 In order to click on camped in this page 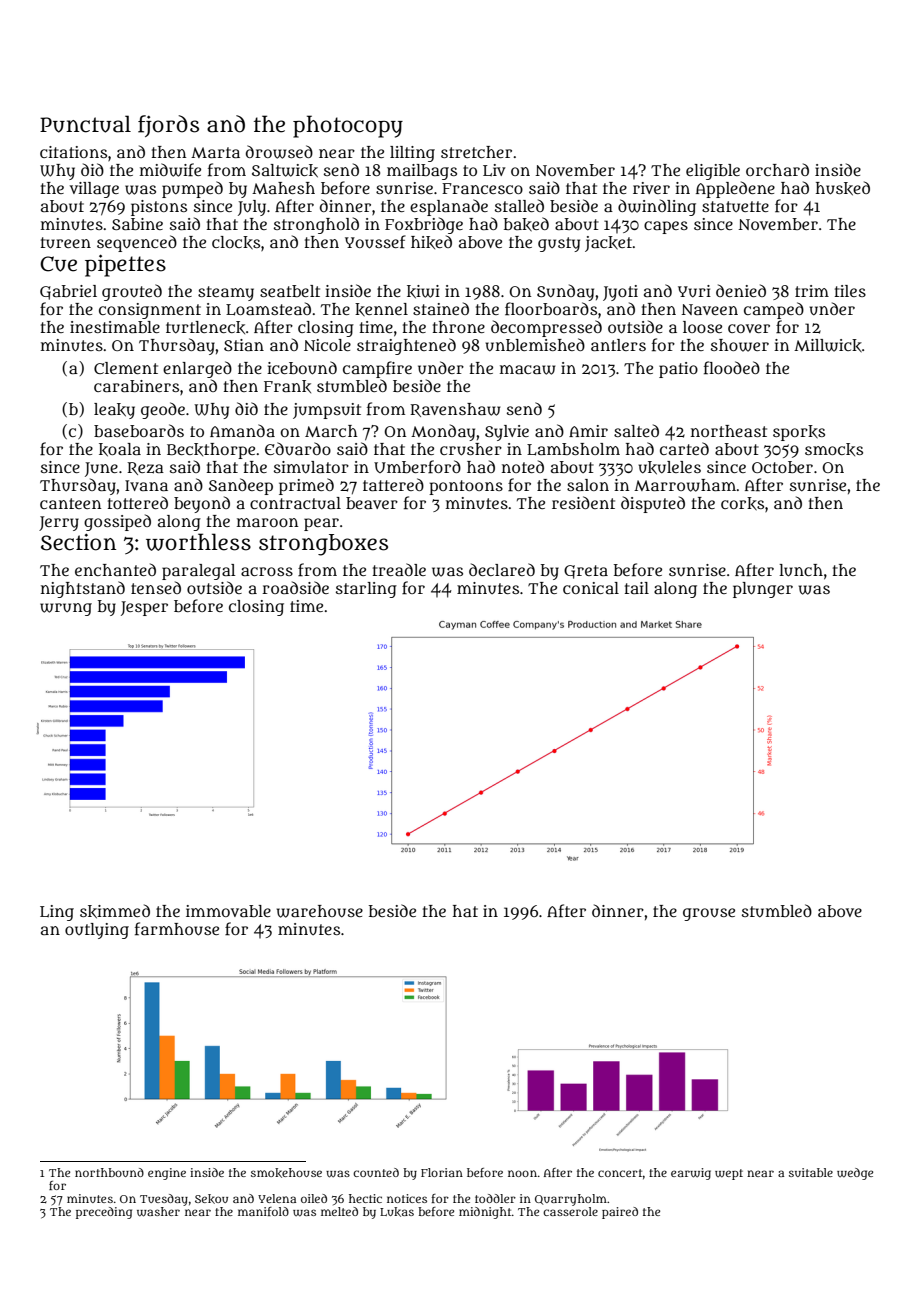, I will do `click(774, 310)`.
